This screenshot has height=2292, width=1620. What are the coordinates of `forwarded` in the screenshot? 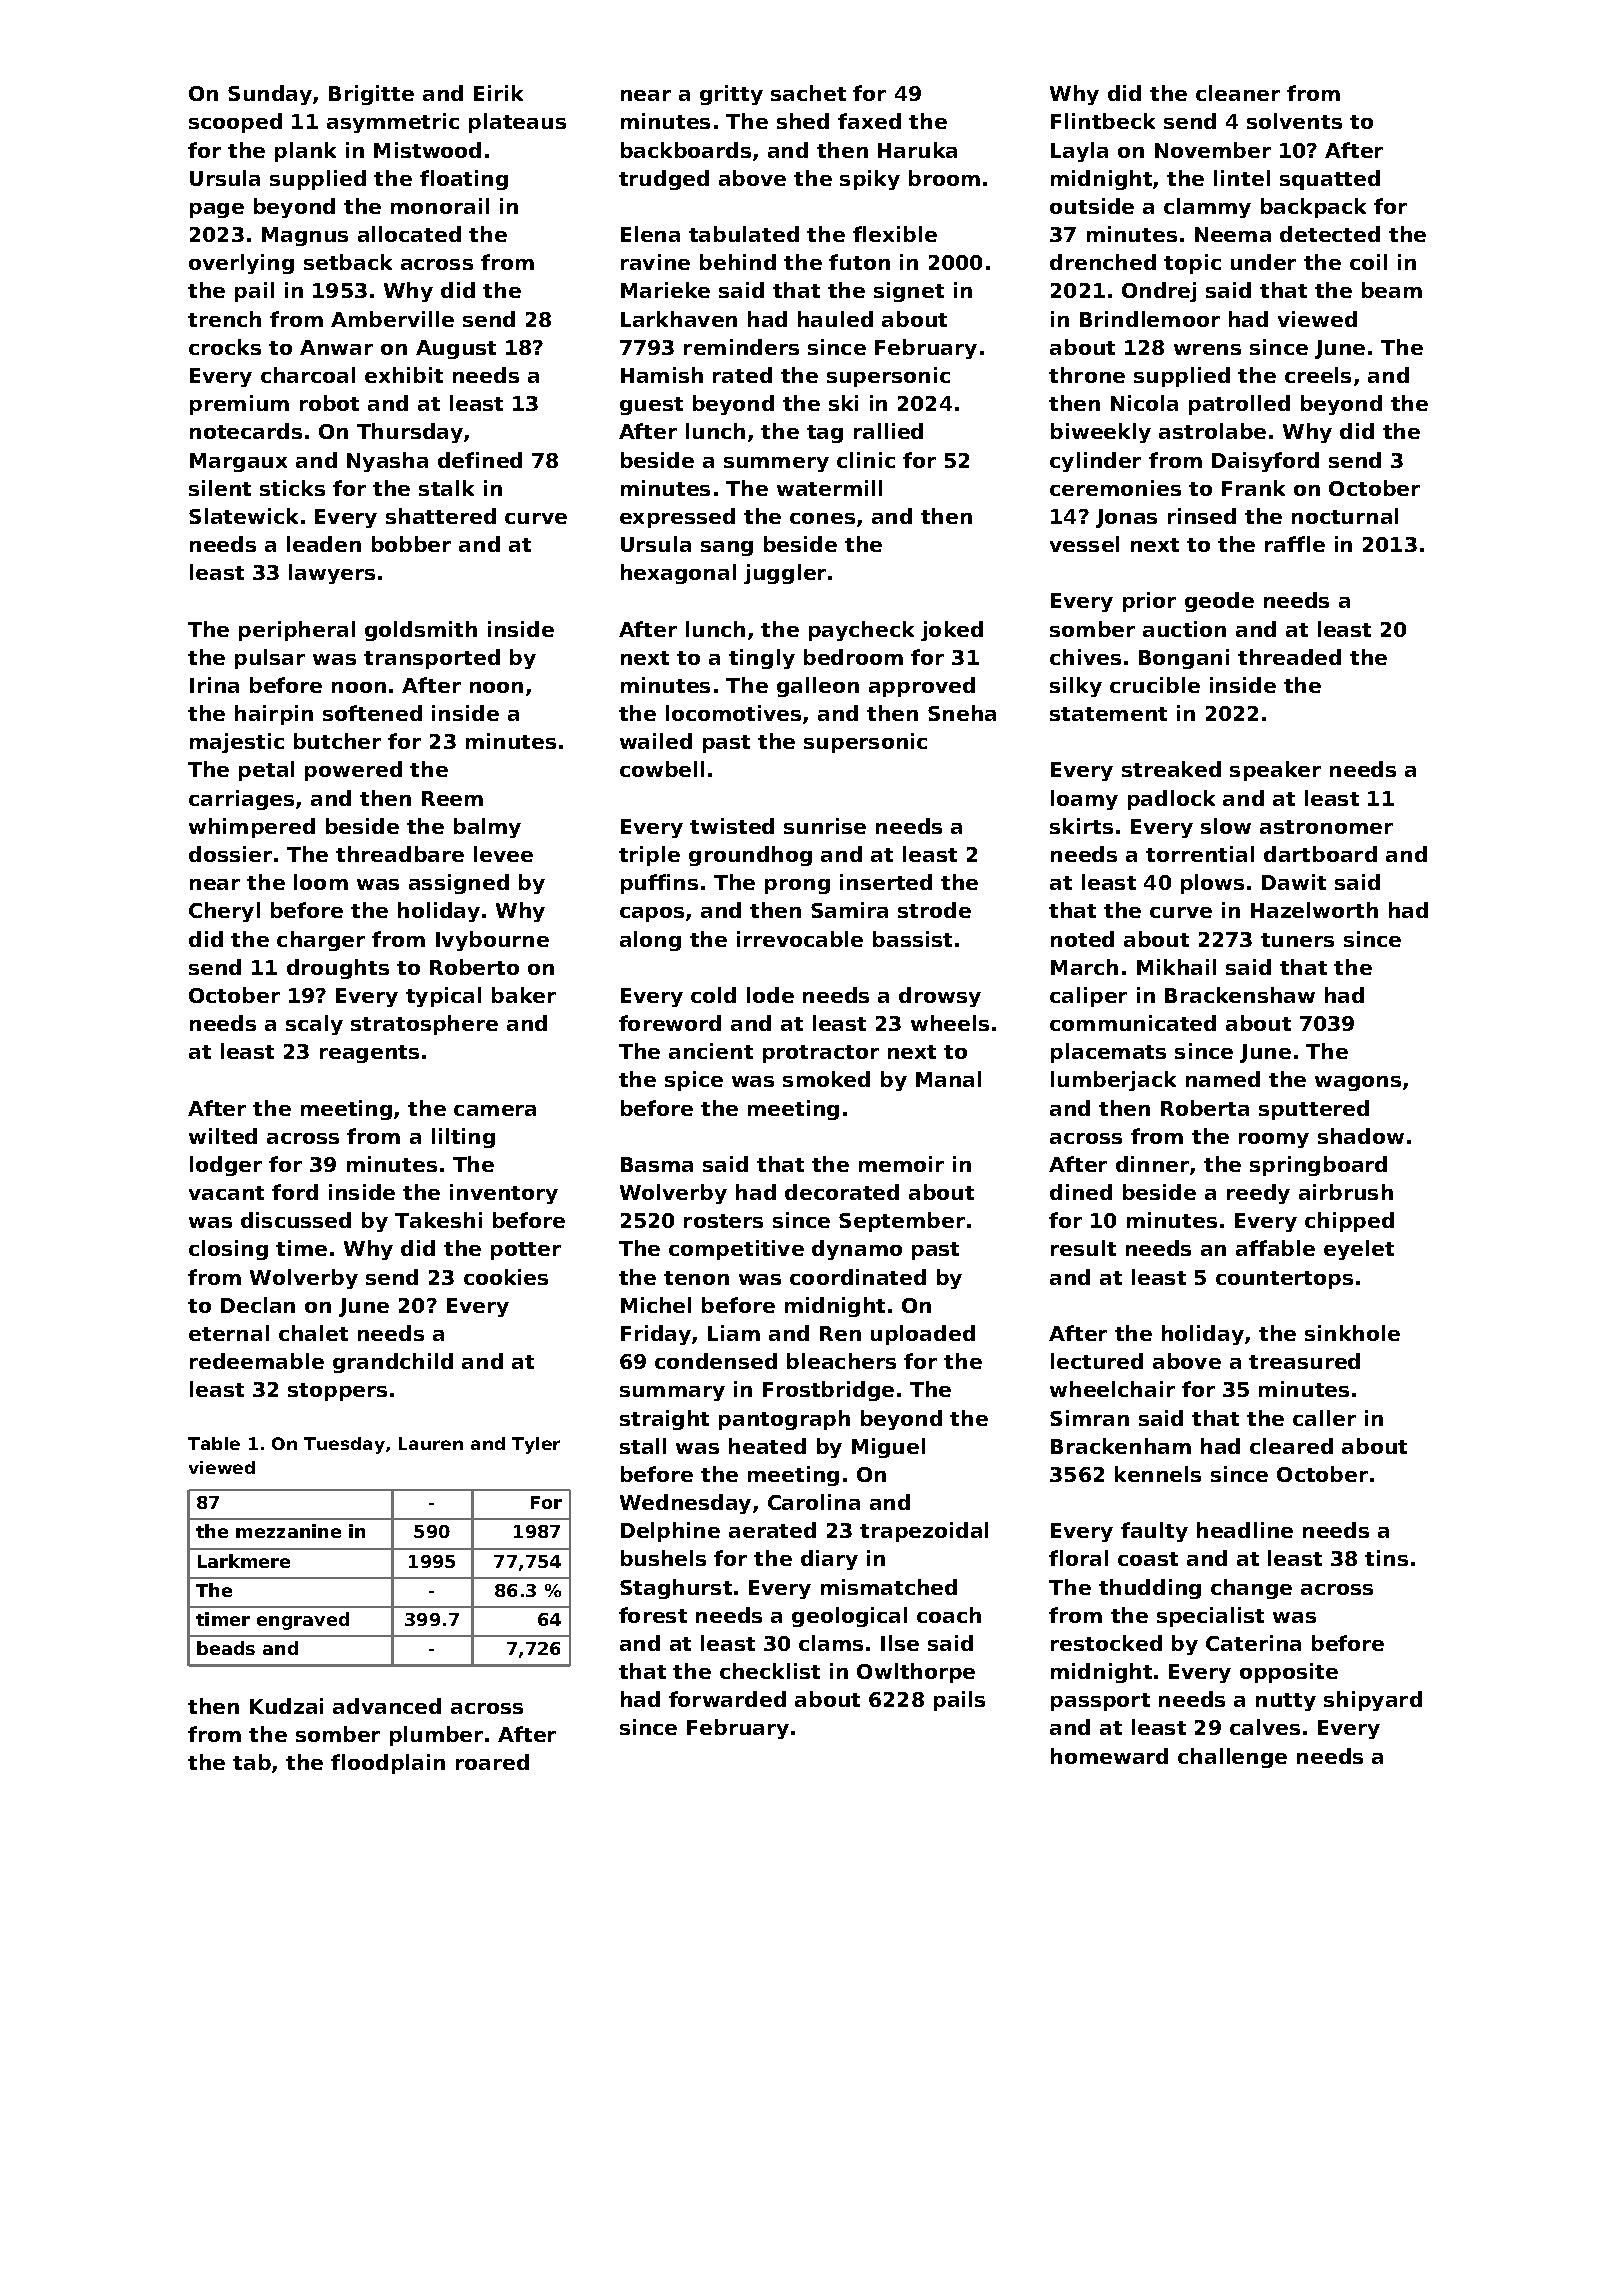 It's located at (727, 1699).
